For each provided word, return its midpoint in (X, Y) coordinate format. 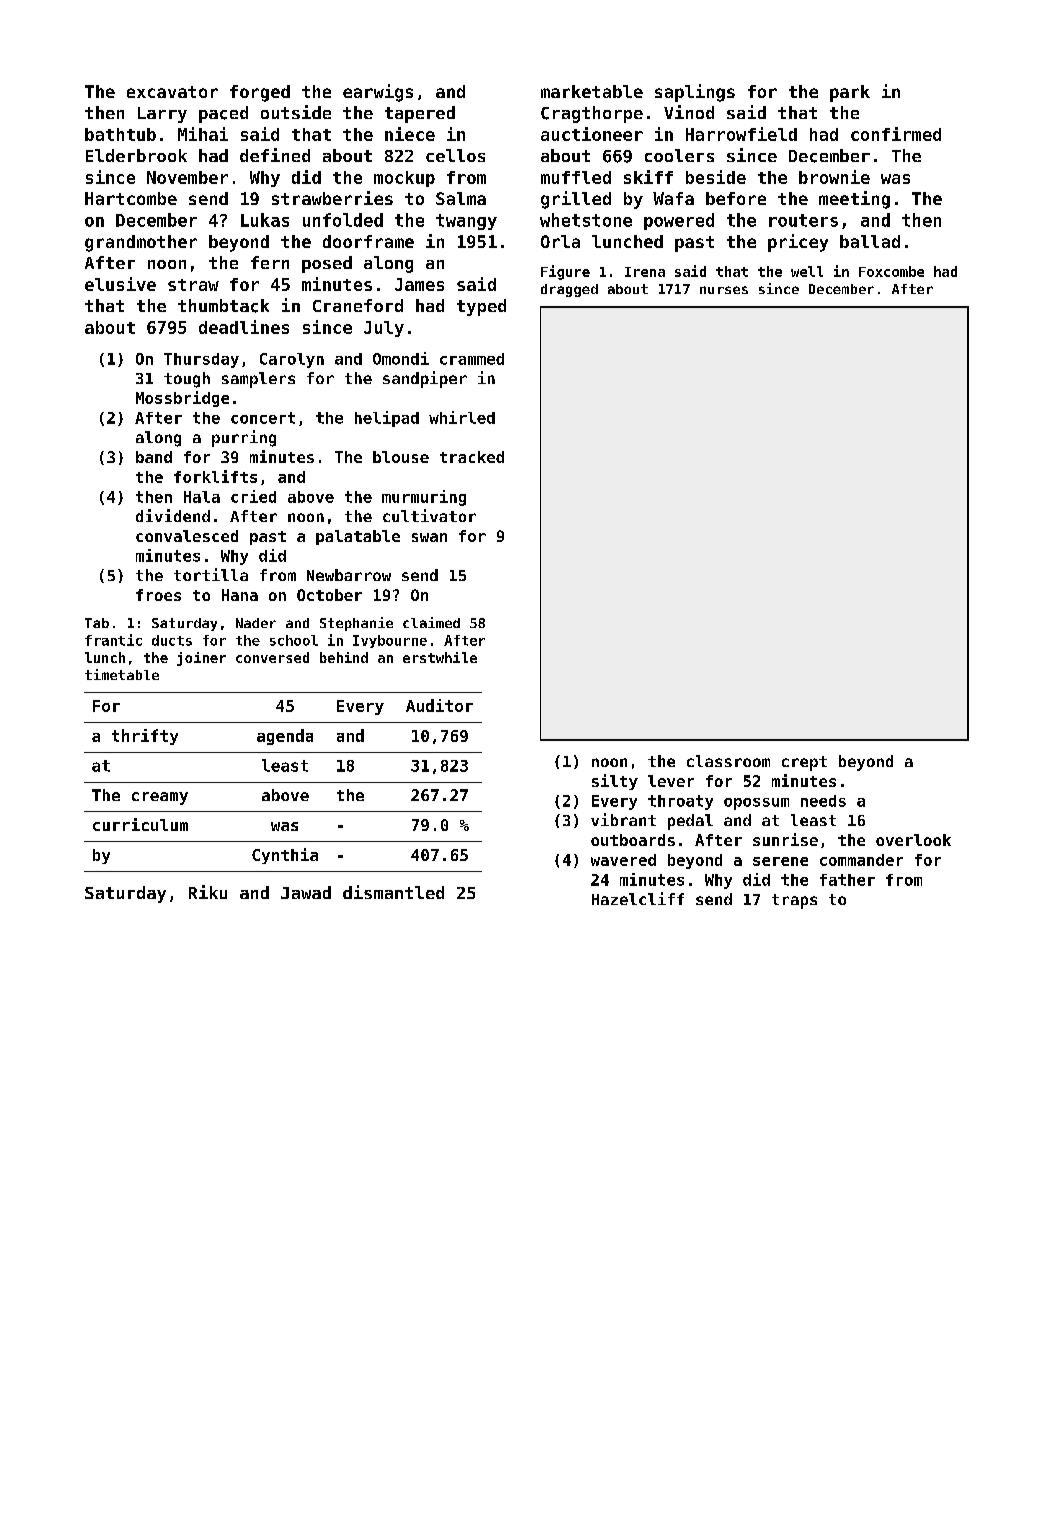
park (850, 93)
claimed (431, 622)
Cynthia (285, 856)
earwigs (378, 93)
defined (275, 155)
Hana (240, 595)
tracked (472, 457)
